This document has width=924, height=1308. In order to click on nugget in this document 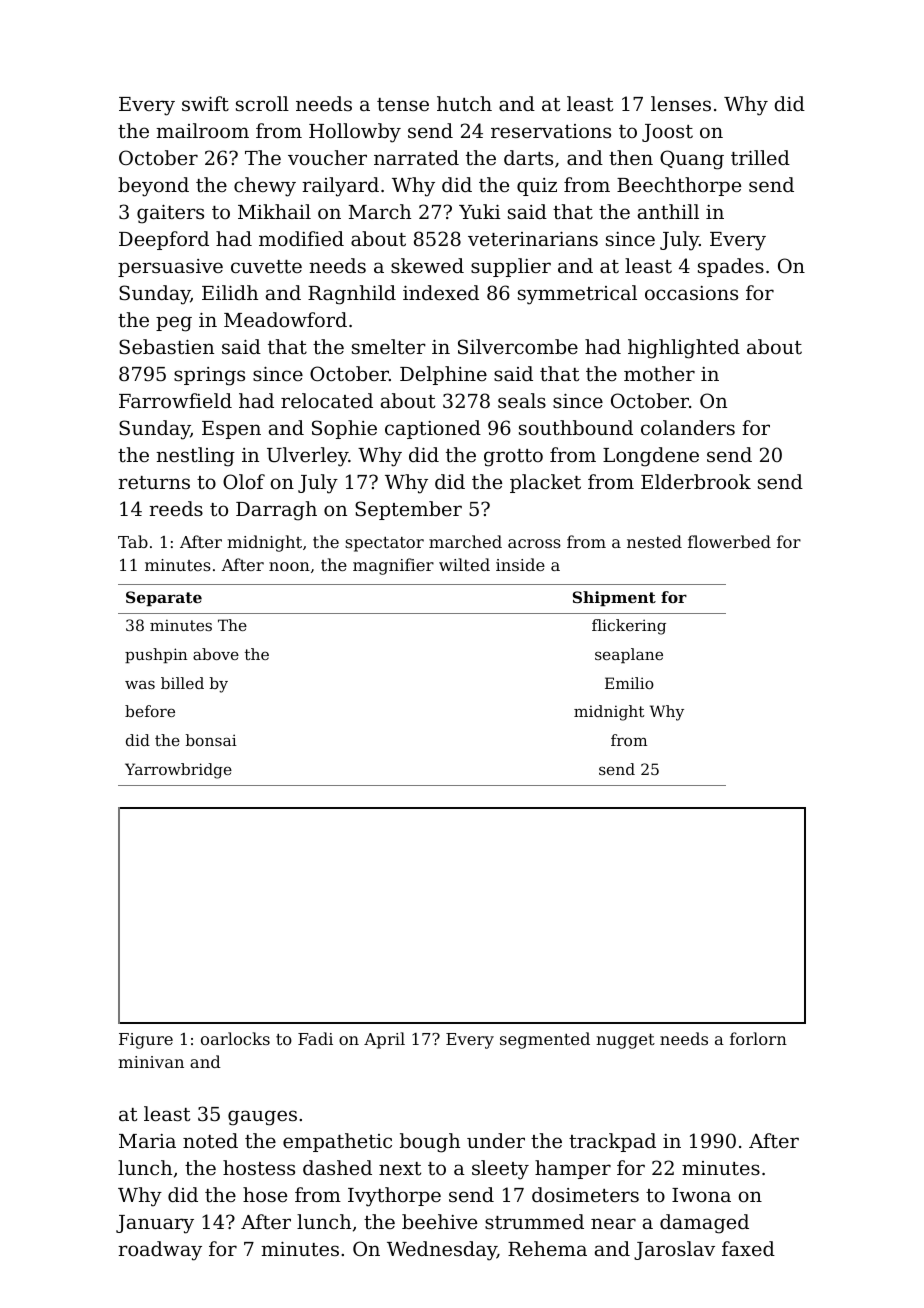, I will do `click(625, 1041)`.
